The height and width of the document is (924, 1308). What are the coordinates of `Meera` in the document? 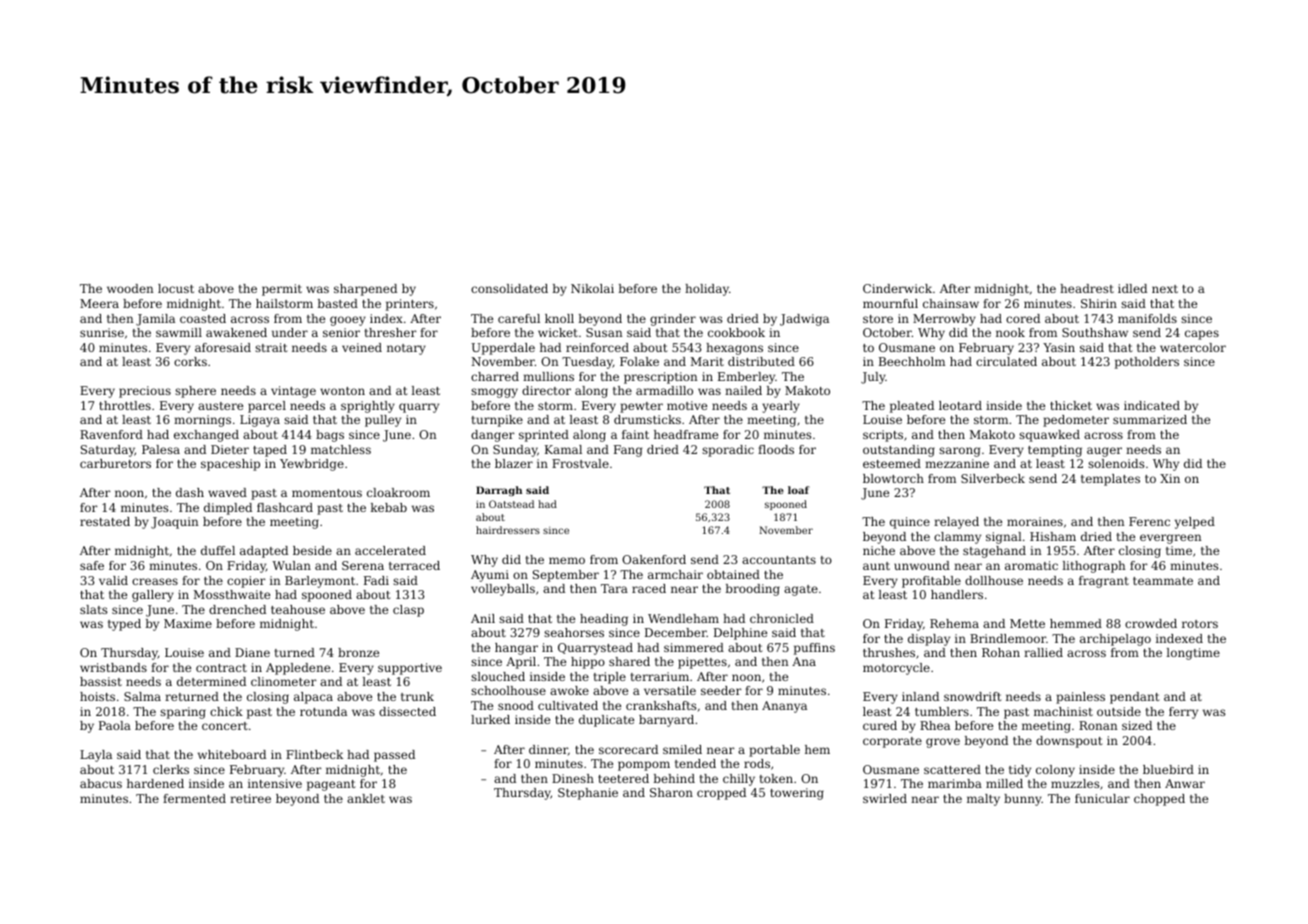 It's located at (99, 303).
